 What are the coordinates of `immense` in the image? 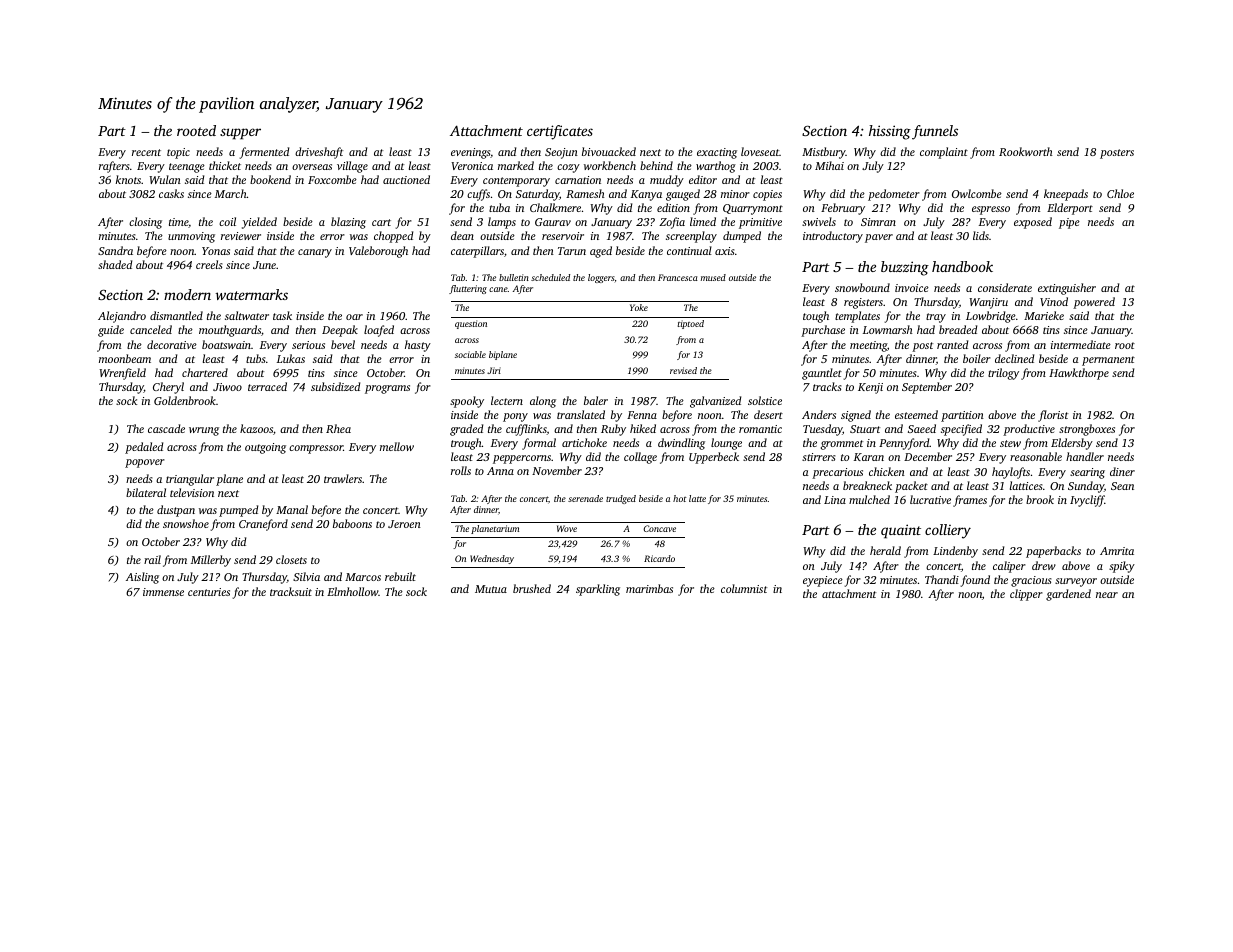 It's located at (163, 592).
